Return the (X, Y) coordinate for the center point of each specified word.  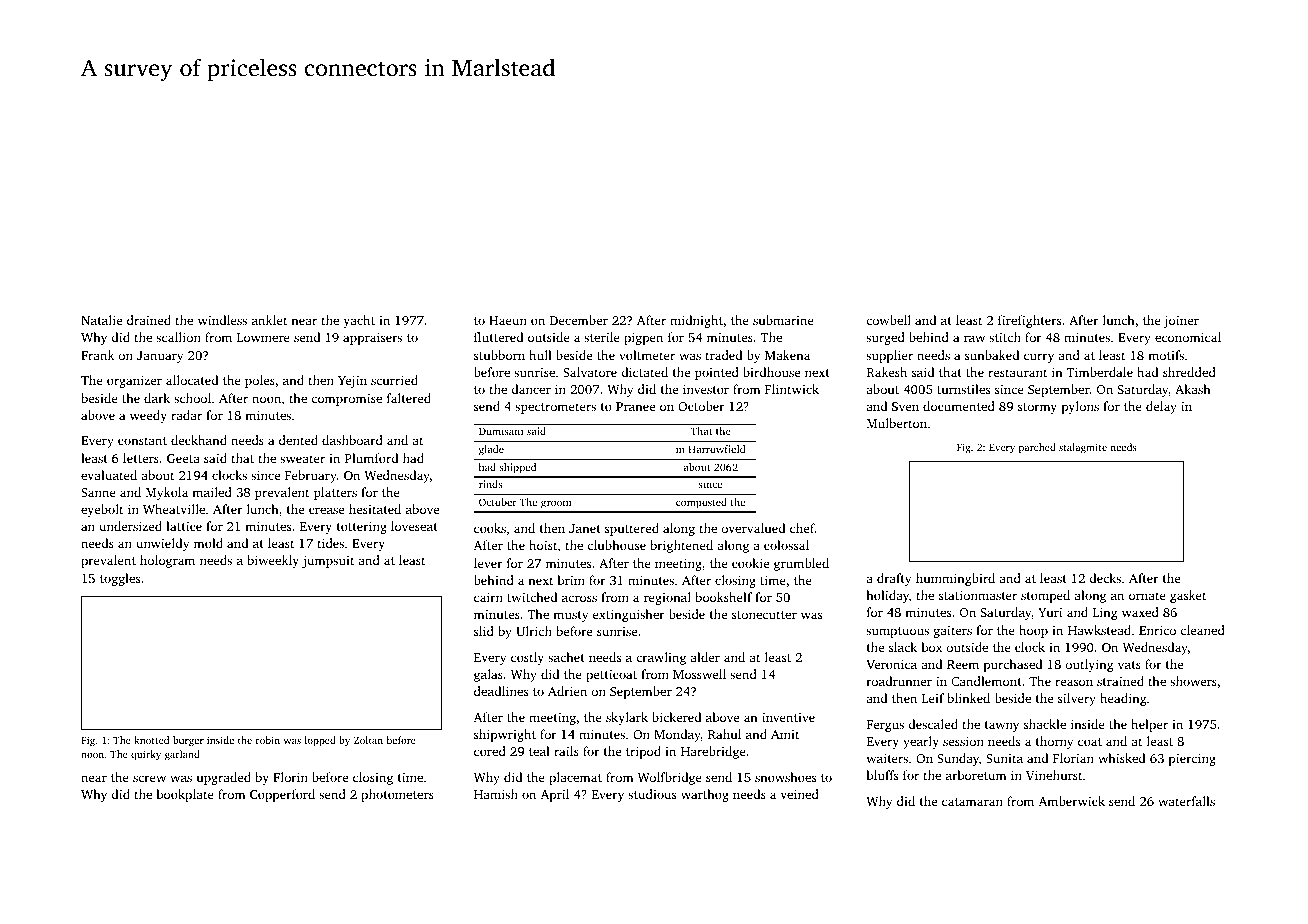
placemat (575, 778)
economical (1188, 337)
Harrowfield (717, 449)
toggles (120, 579)
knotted (151, 740)
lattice (184, 526)
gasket (1188, 596)
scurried (394, 380)
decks (1105, 578)
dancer (531, 389)
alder (705, 657)
